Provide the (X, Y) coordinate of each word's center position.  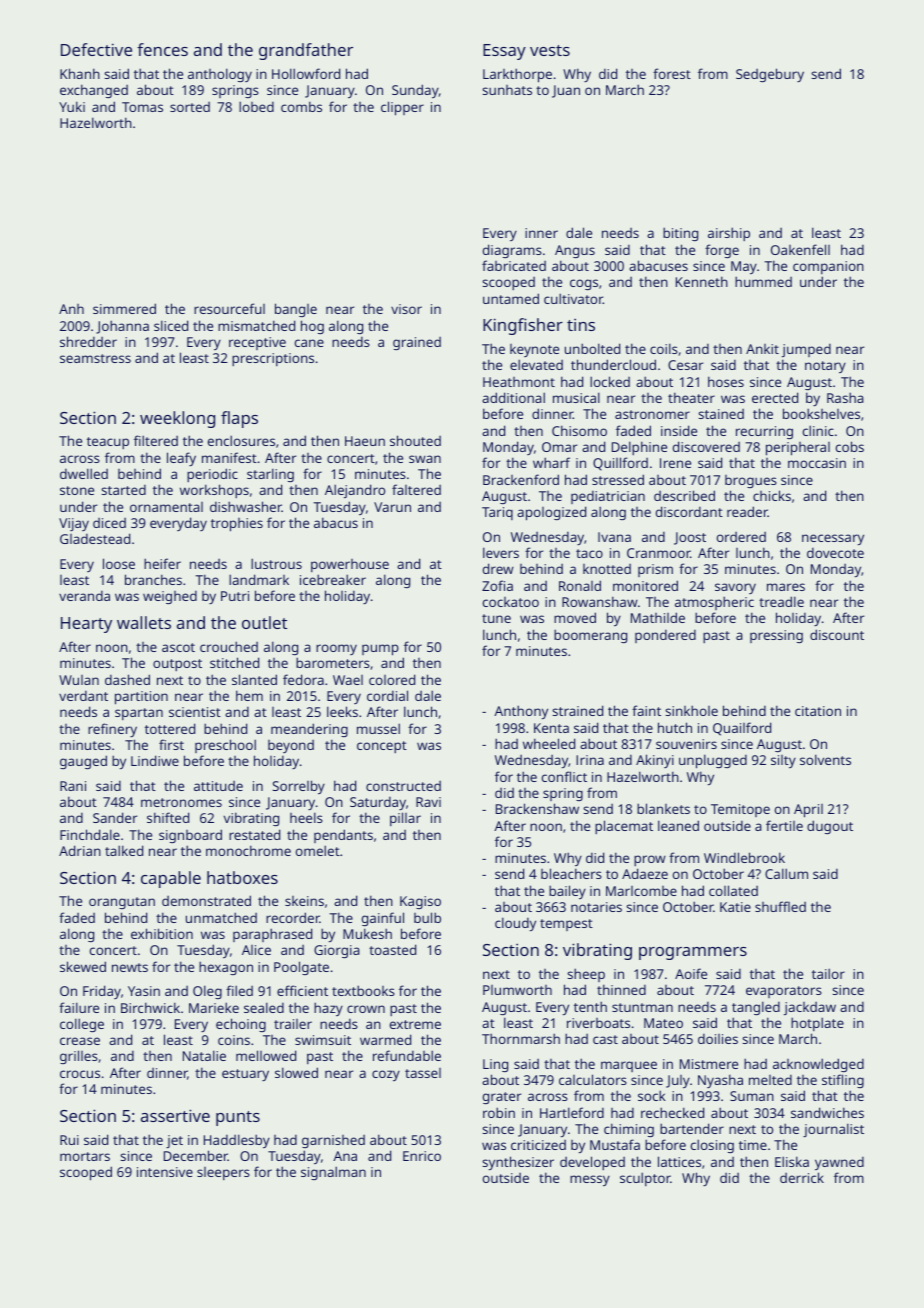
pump (380, 650)
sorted (190, 107)
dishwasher (246, 506)
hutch (675, 727)
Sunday (415, 91)
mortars (85, 1156)
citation (818, 711)
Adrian (80, 850)
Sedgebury (770, 75)
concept (382, 747)
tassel (423, 1073)
